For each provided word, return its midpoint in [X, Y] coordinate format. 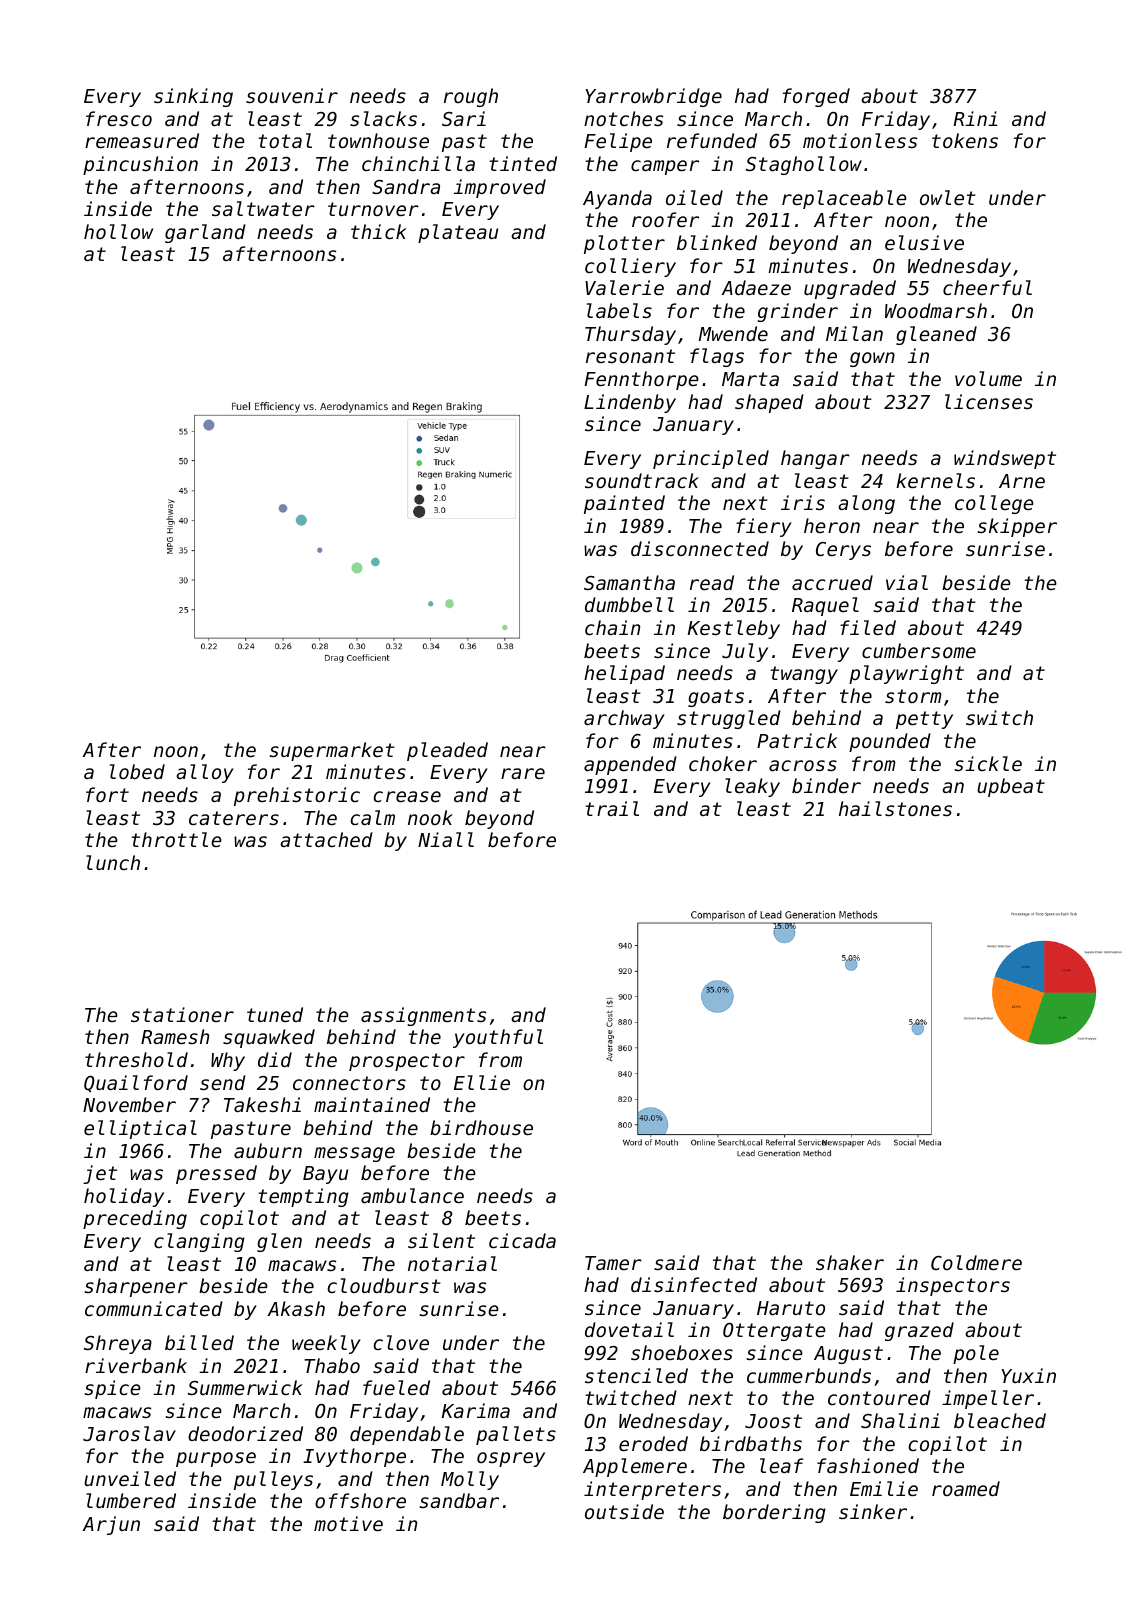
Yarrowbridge [654, 97]
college [994, 504]
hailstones [895, 808]
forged [816, 97]
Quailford [136, 1083]
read [712, 582]
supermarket [332, 751]
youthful [498, 1038]
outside [624, 1511]
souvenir [292, 95]
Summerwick [245, 1387]
